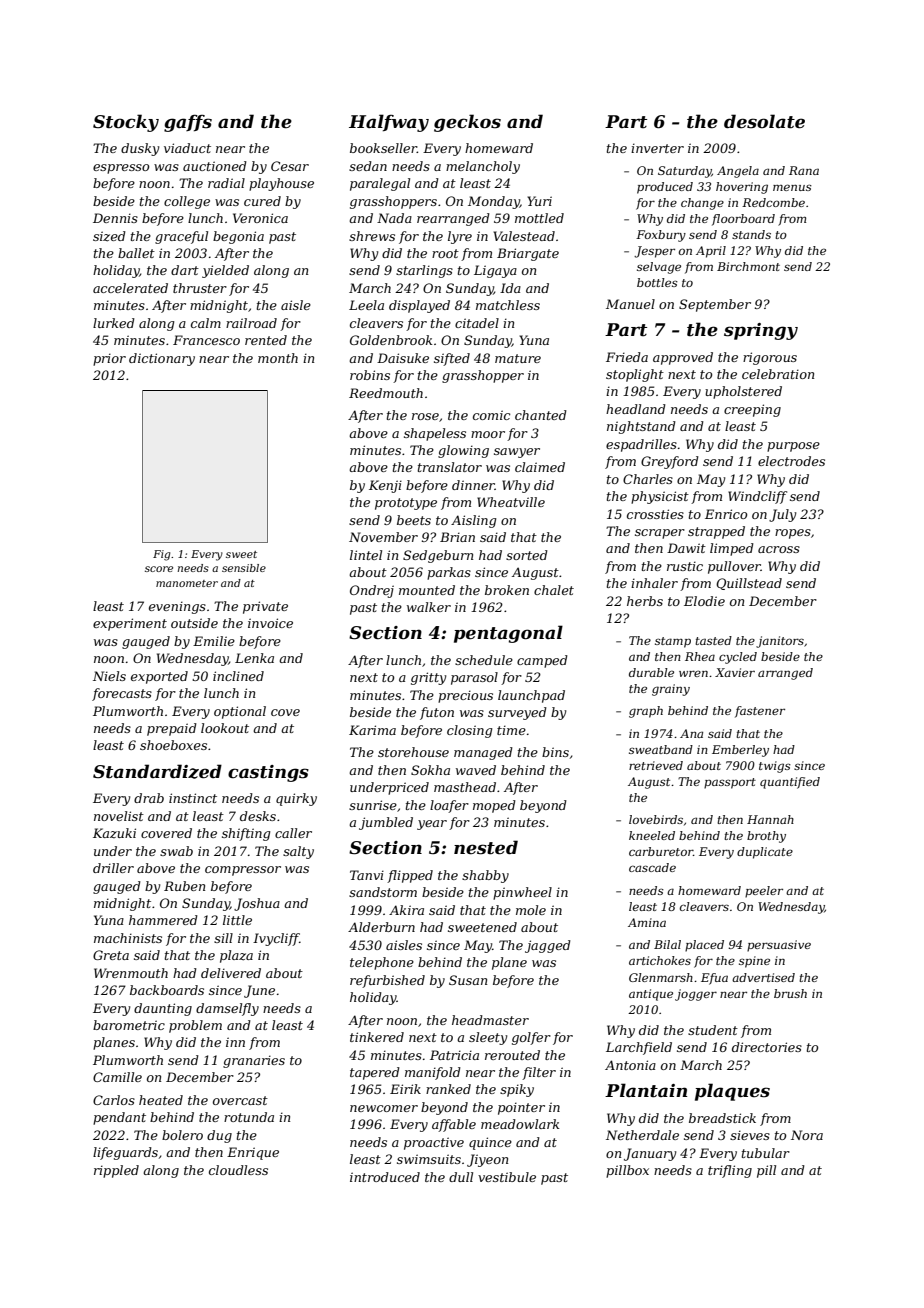  Describe the element at coordinates (754, 962) in the document. I see `spine` at that location.
